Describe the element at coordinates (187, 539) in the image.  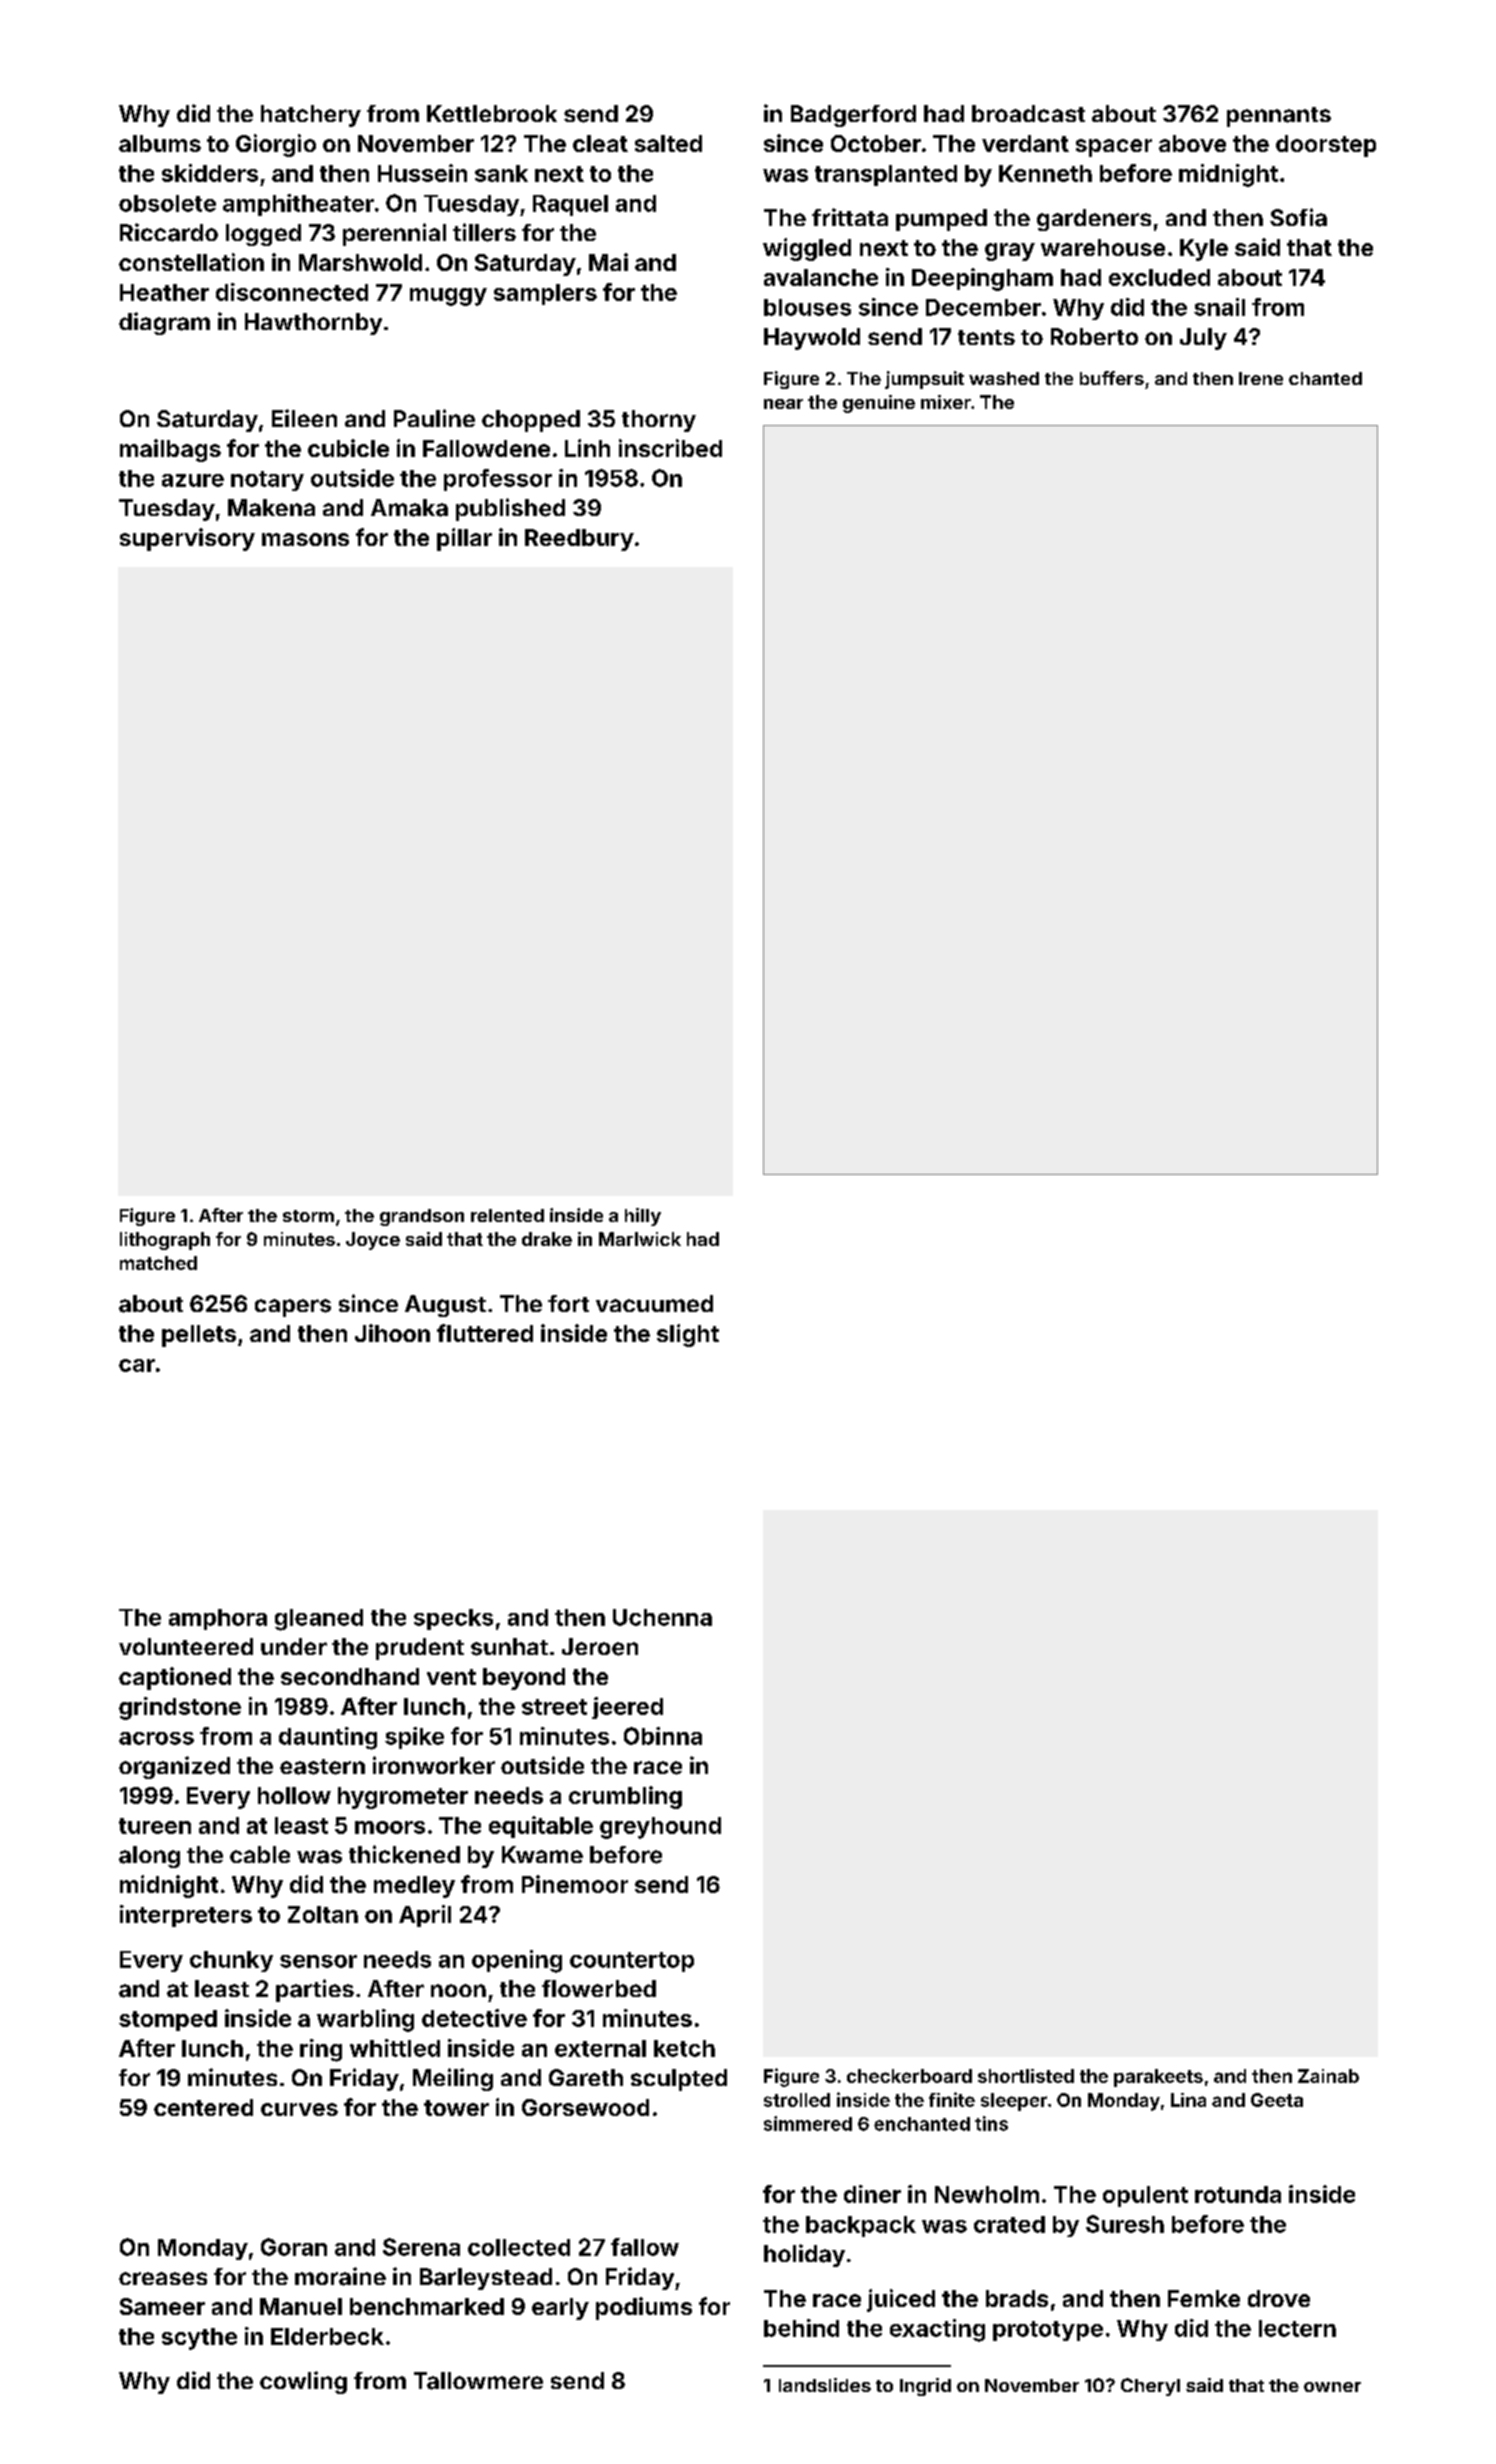
I see `supervisory` at that location.
